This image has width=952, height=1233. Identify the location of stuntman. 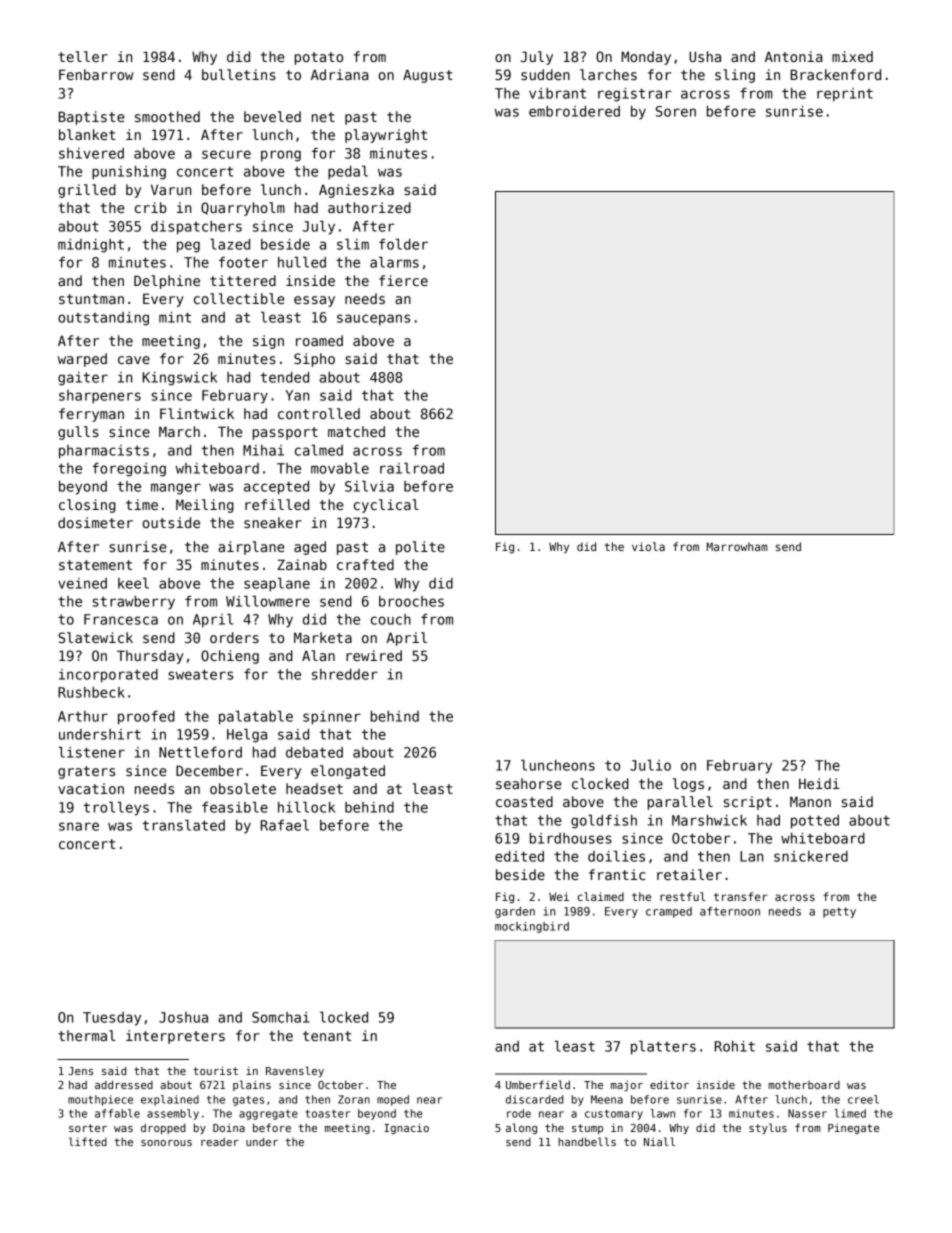
(91, 299).
